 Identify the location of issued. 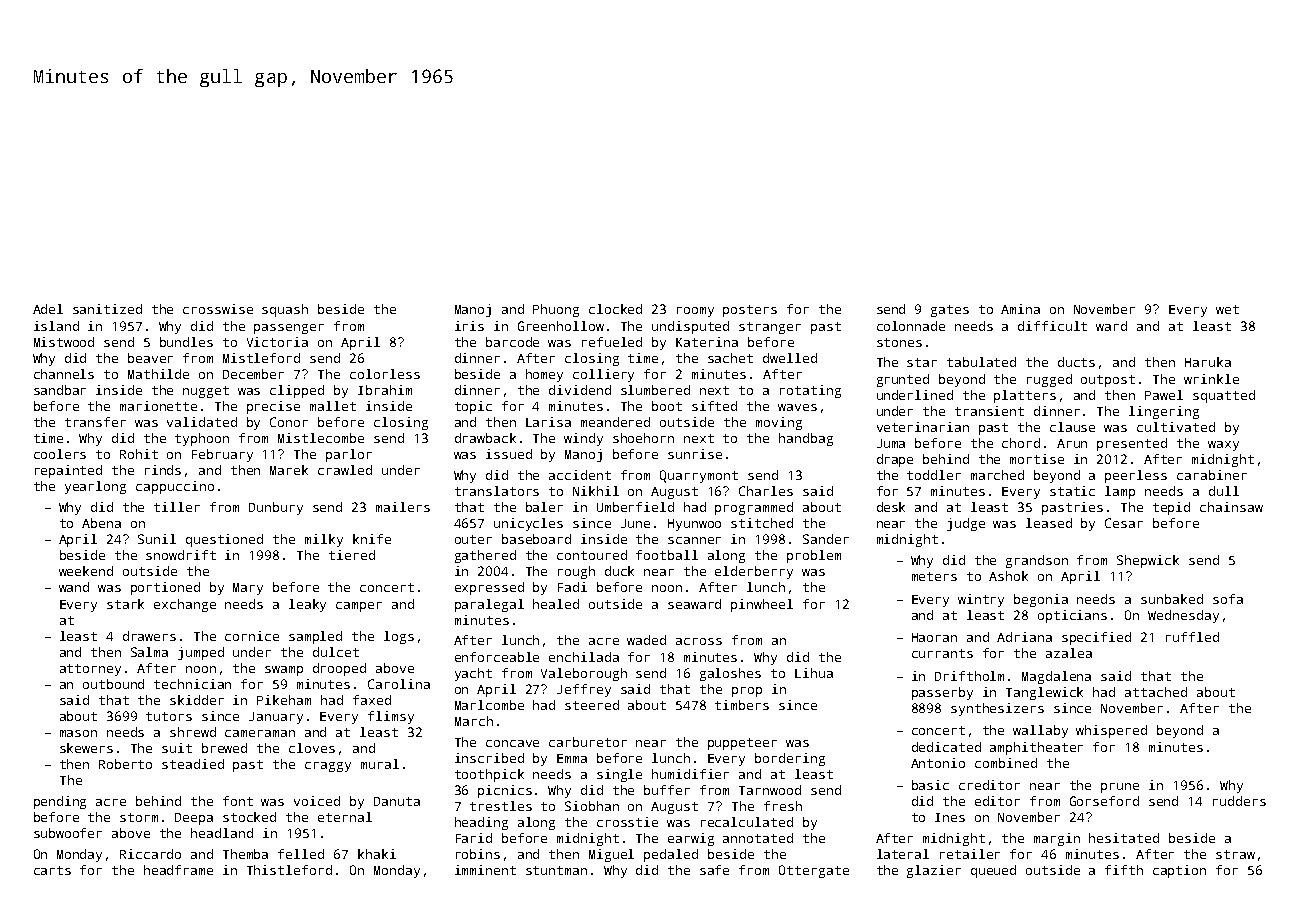
(509, 454).
